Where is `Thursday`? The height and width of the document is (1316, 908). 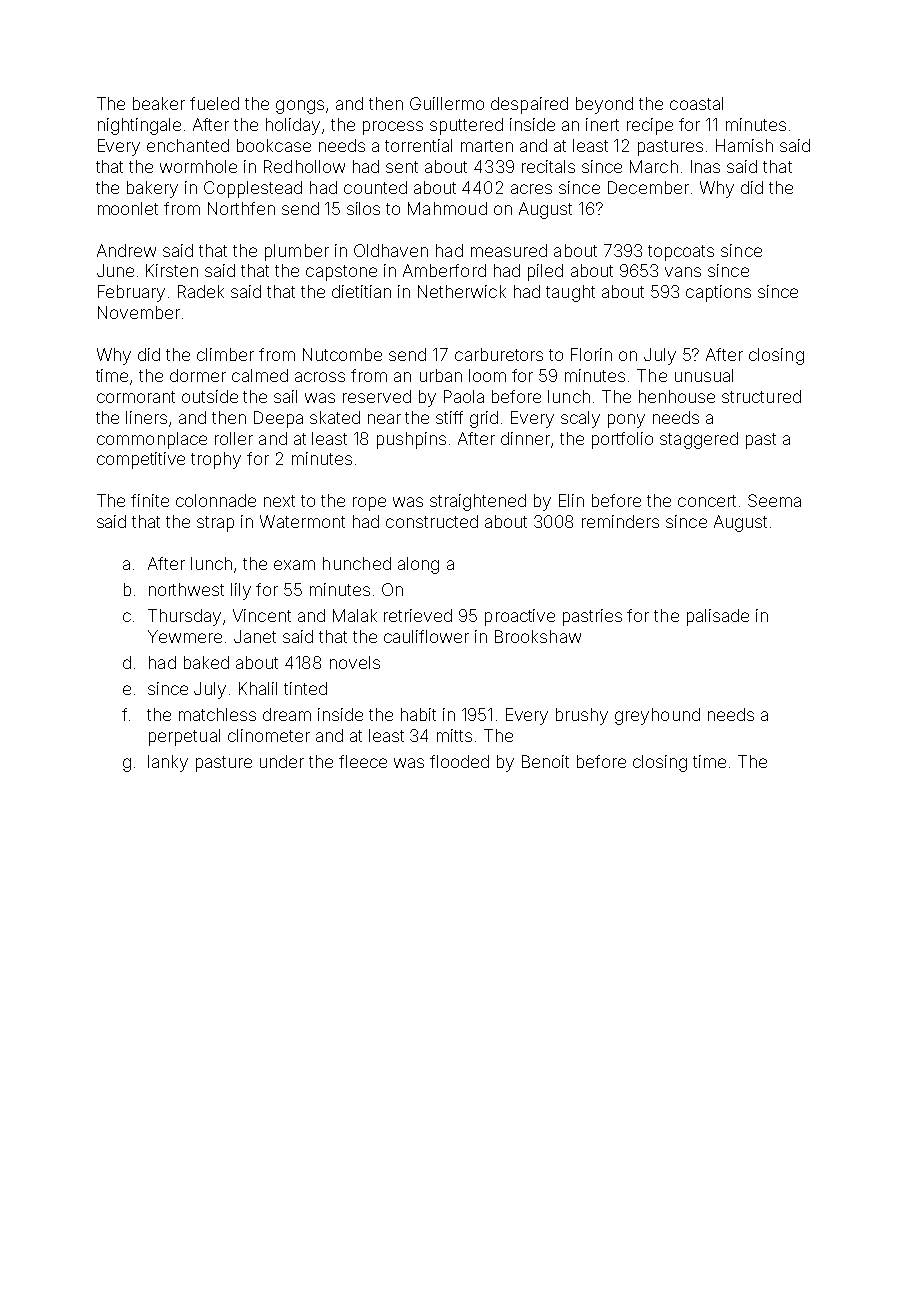
Thursday is located at coordinates (184, 617).
